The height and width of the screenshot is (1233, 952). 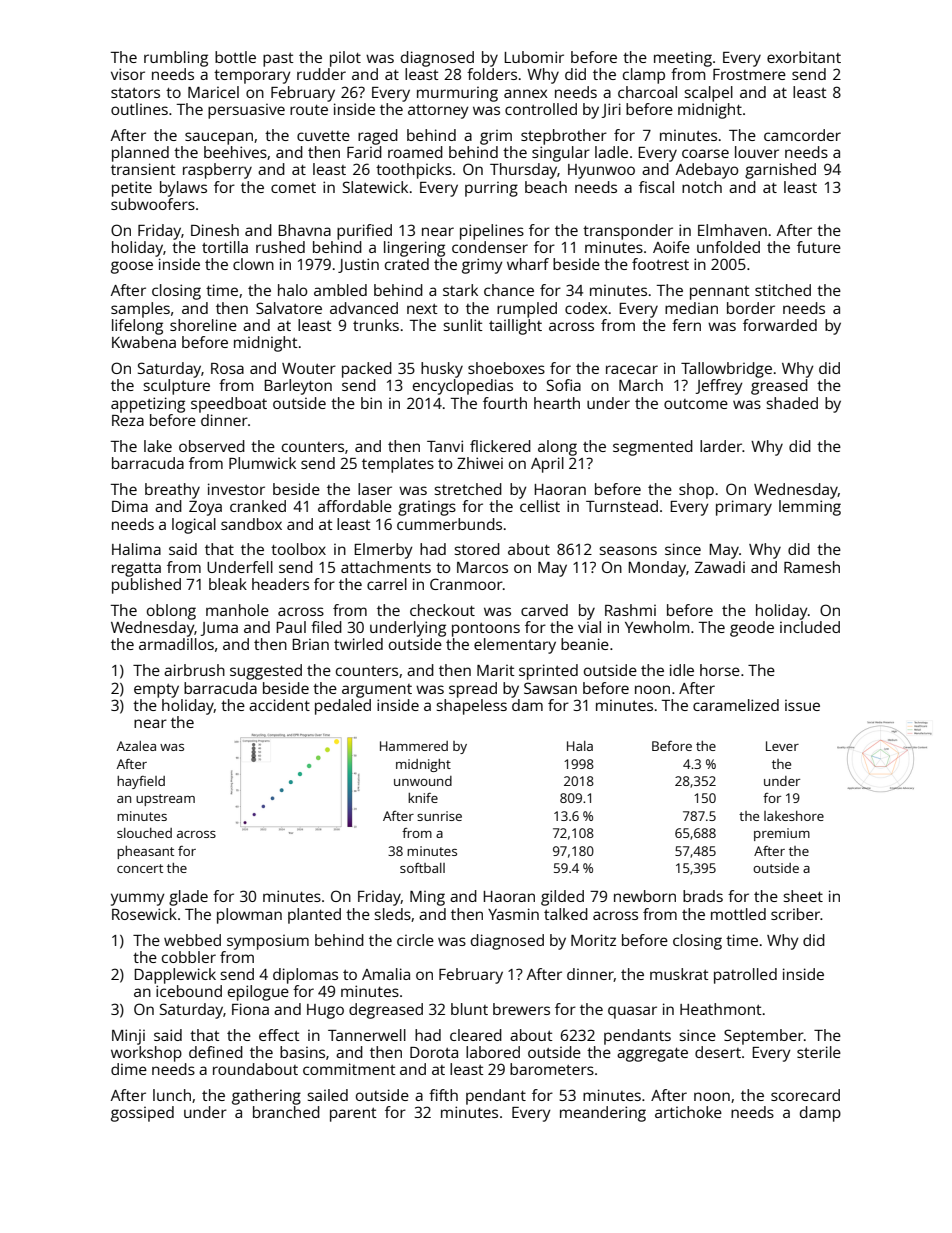 I want to click on meeting, so click(x=683, y=59).
